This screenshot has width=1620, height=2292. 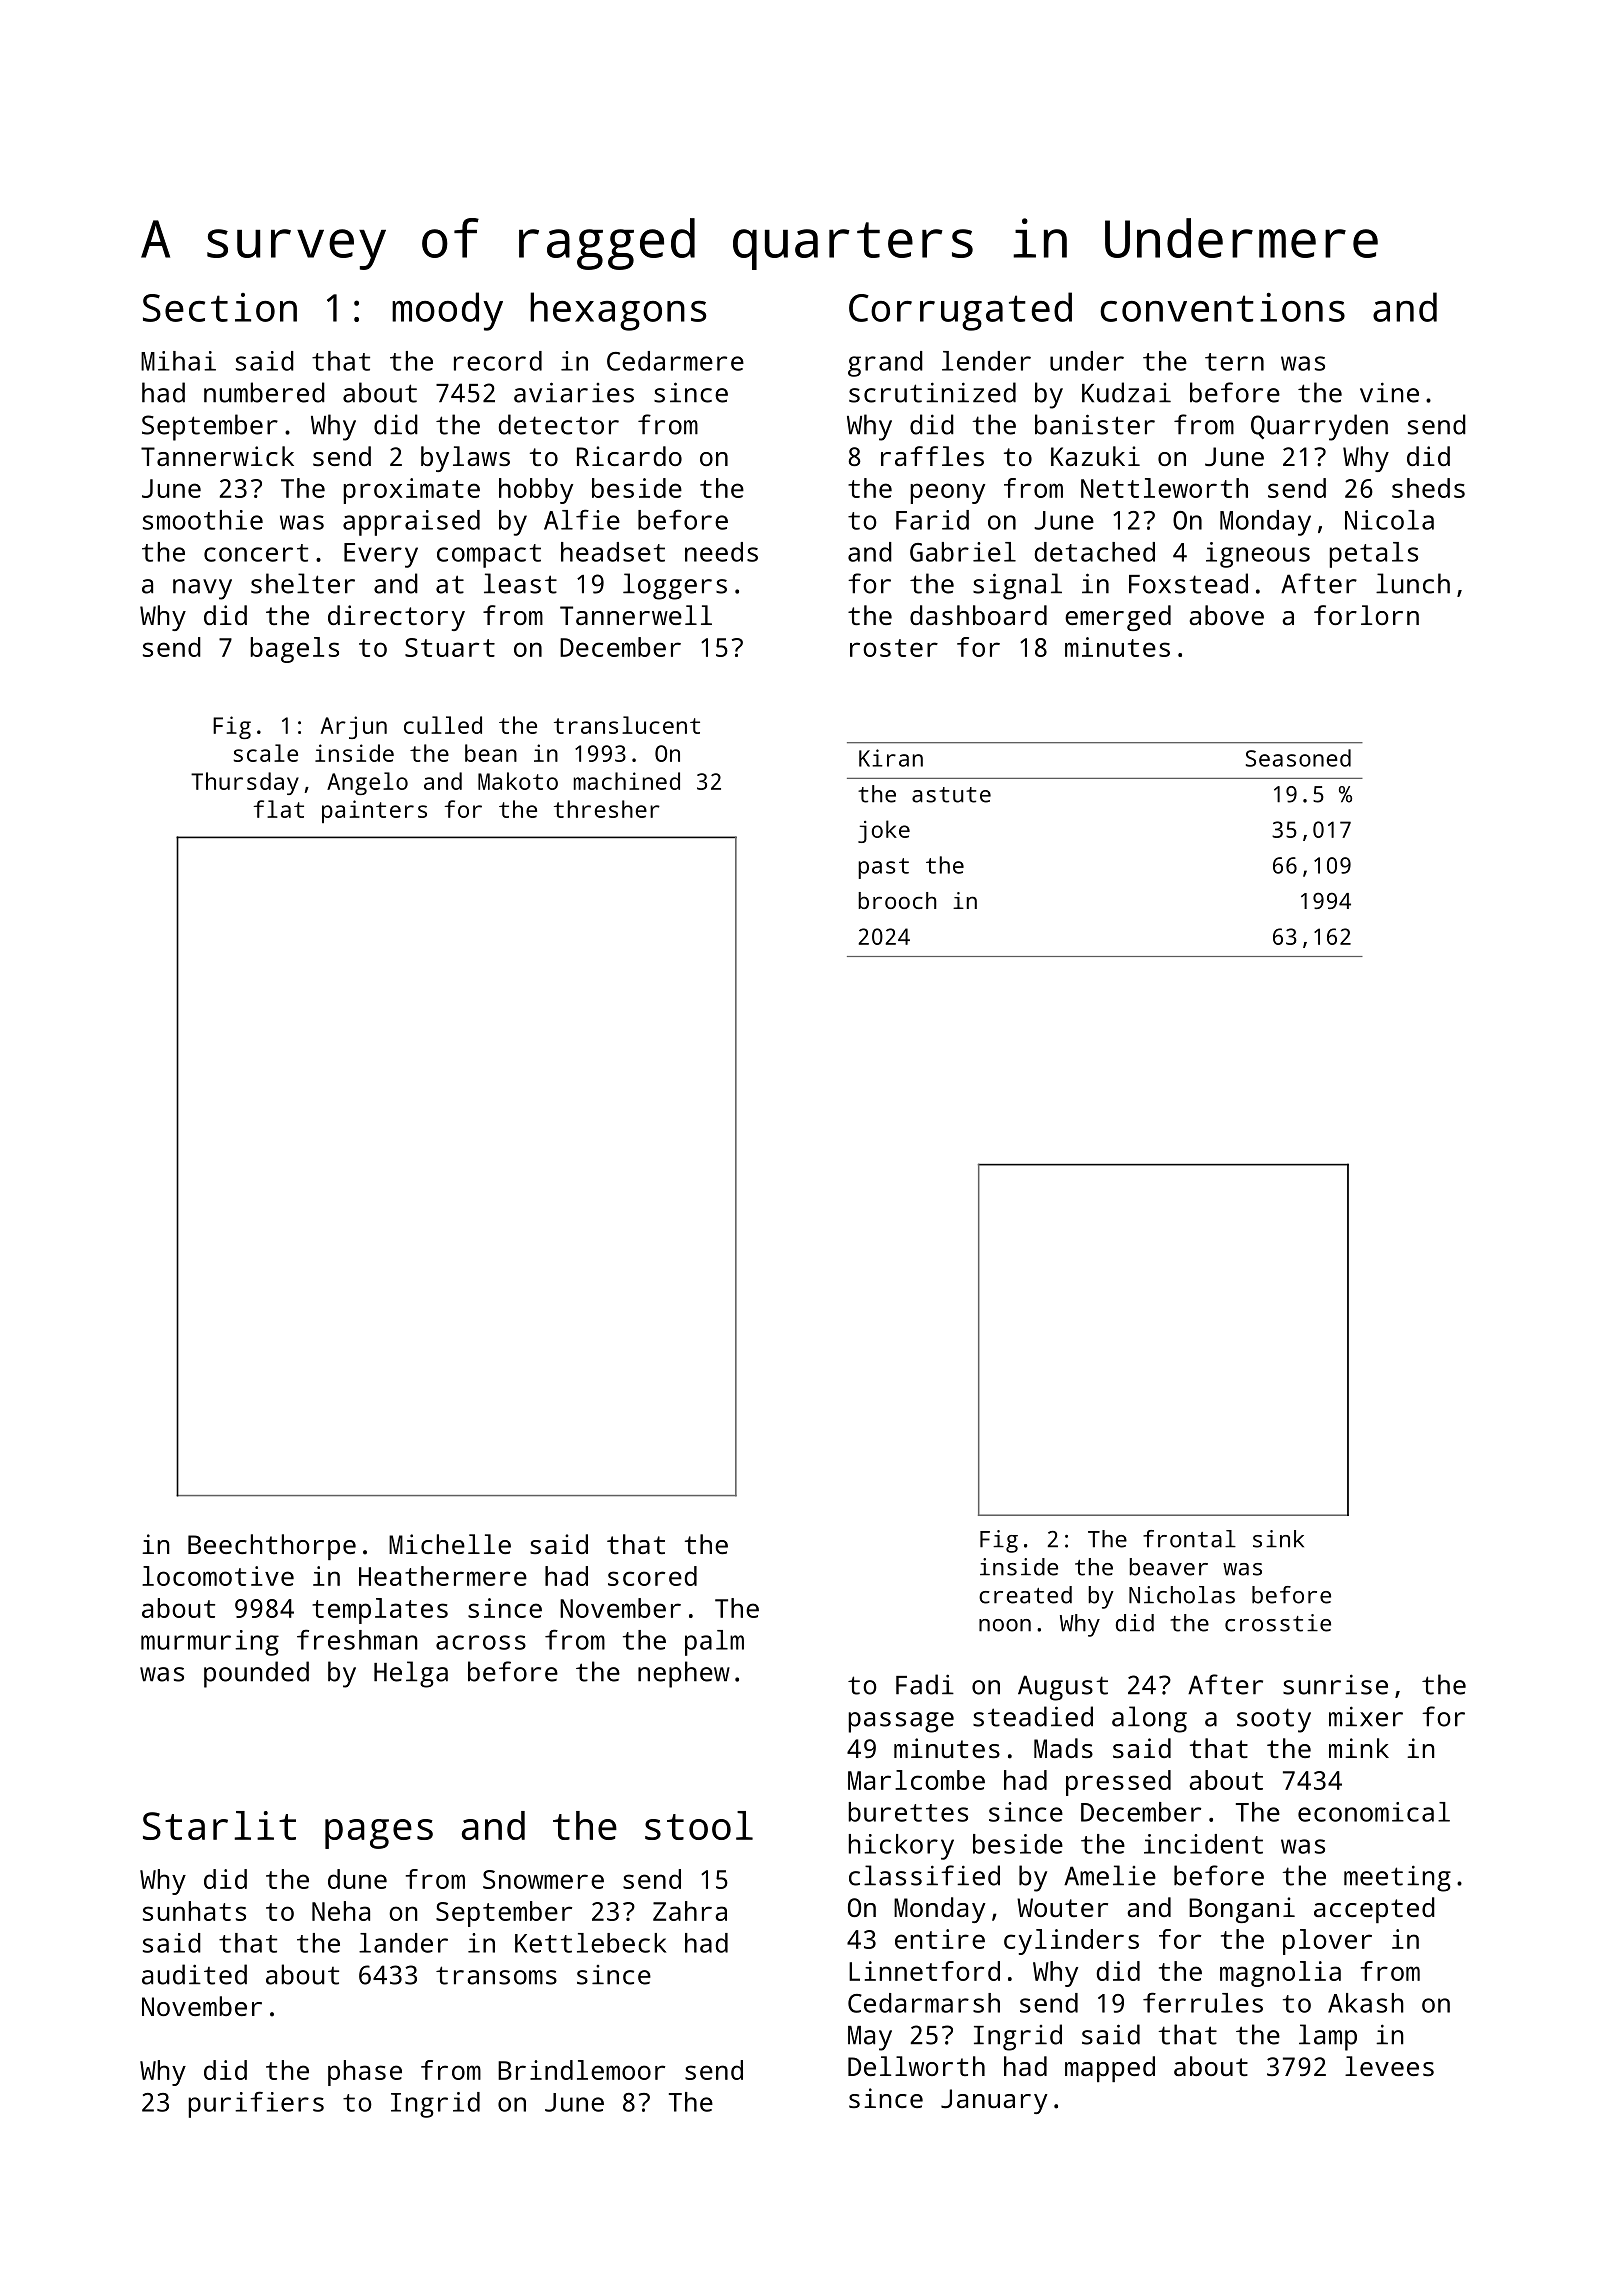 What do you see at coordinates (365, 2073) in the screenshot?
I see `phase` at bounding box center [365, 2073].
